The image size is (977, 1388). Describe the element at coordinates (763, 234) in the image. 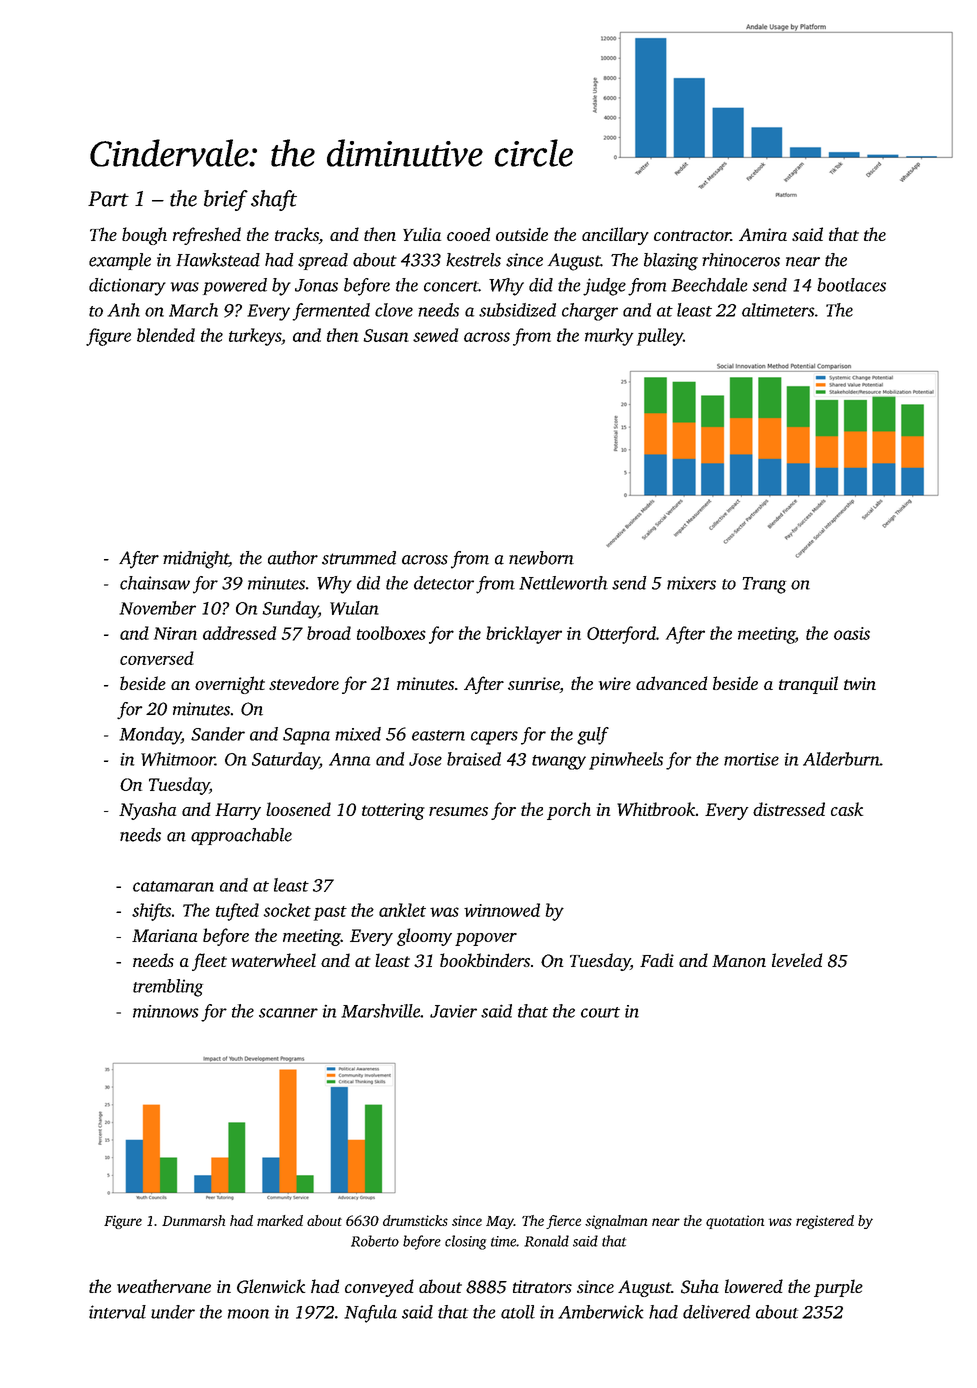

I see `Amira` at that location.
